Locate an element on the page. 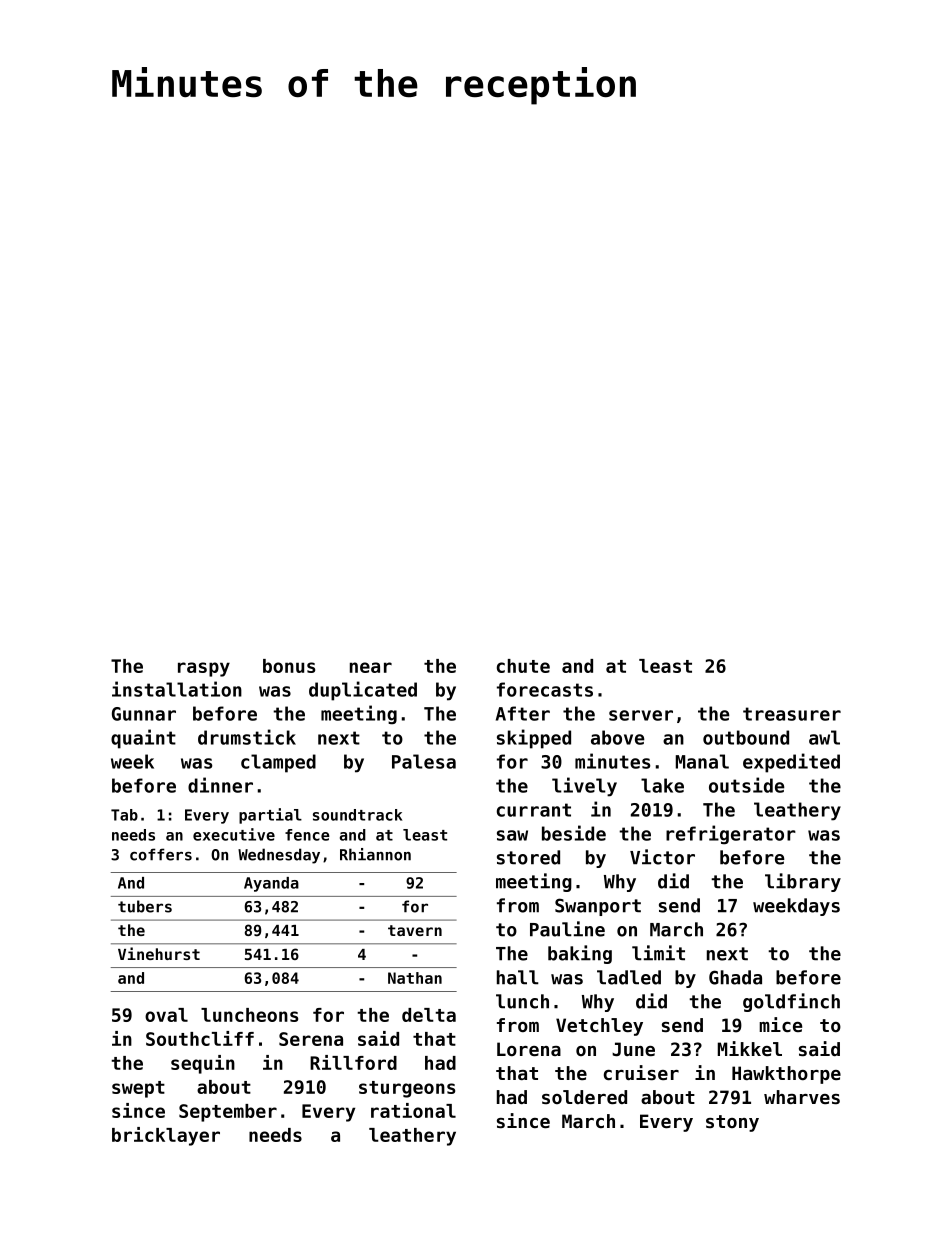  Vetchley is located at coordinates (599, 1027).
